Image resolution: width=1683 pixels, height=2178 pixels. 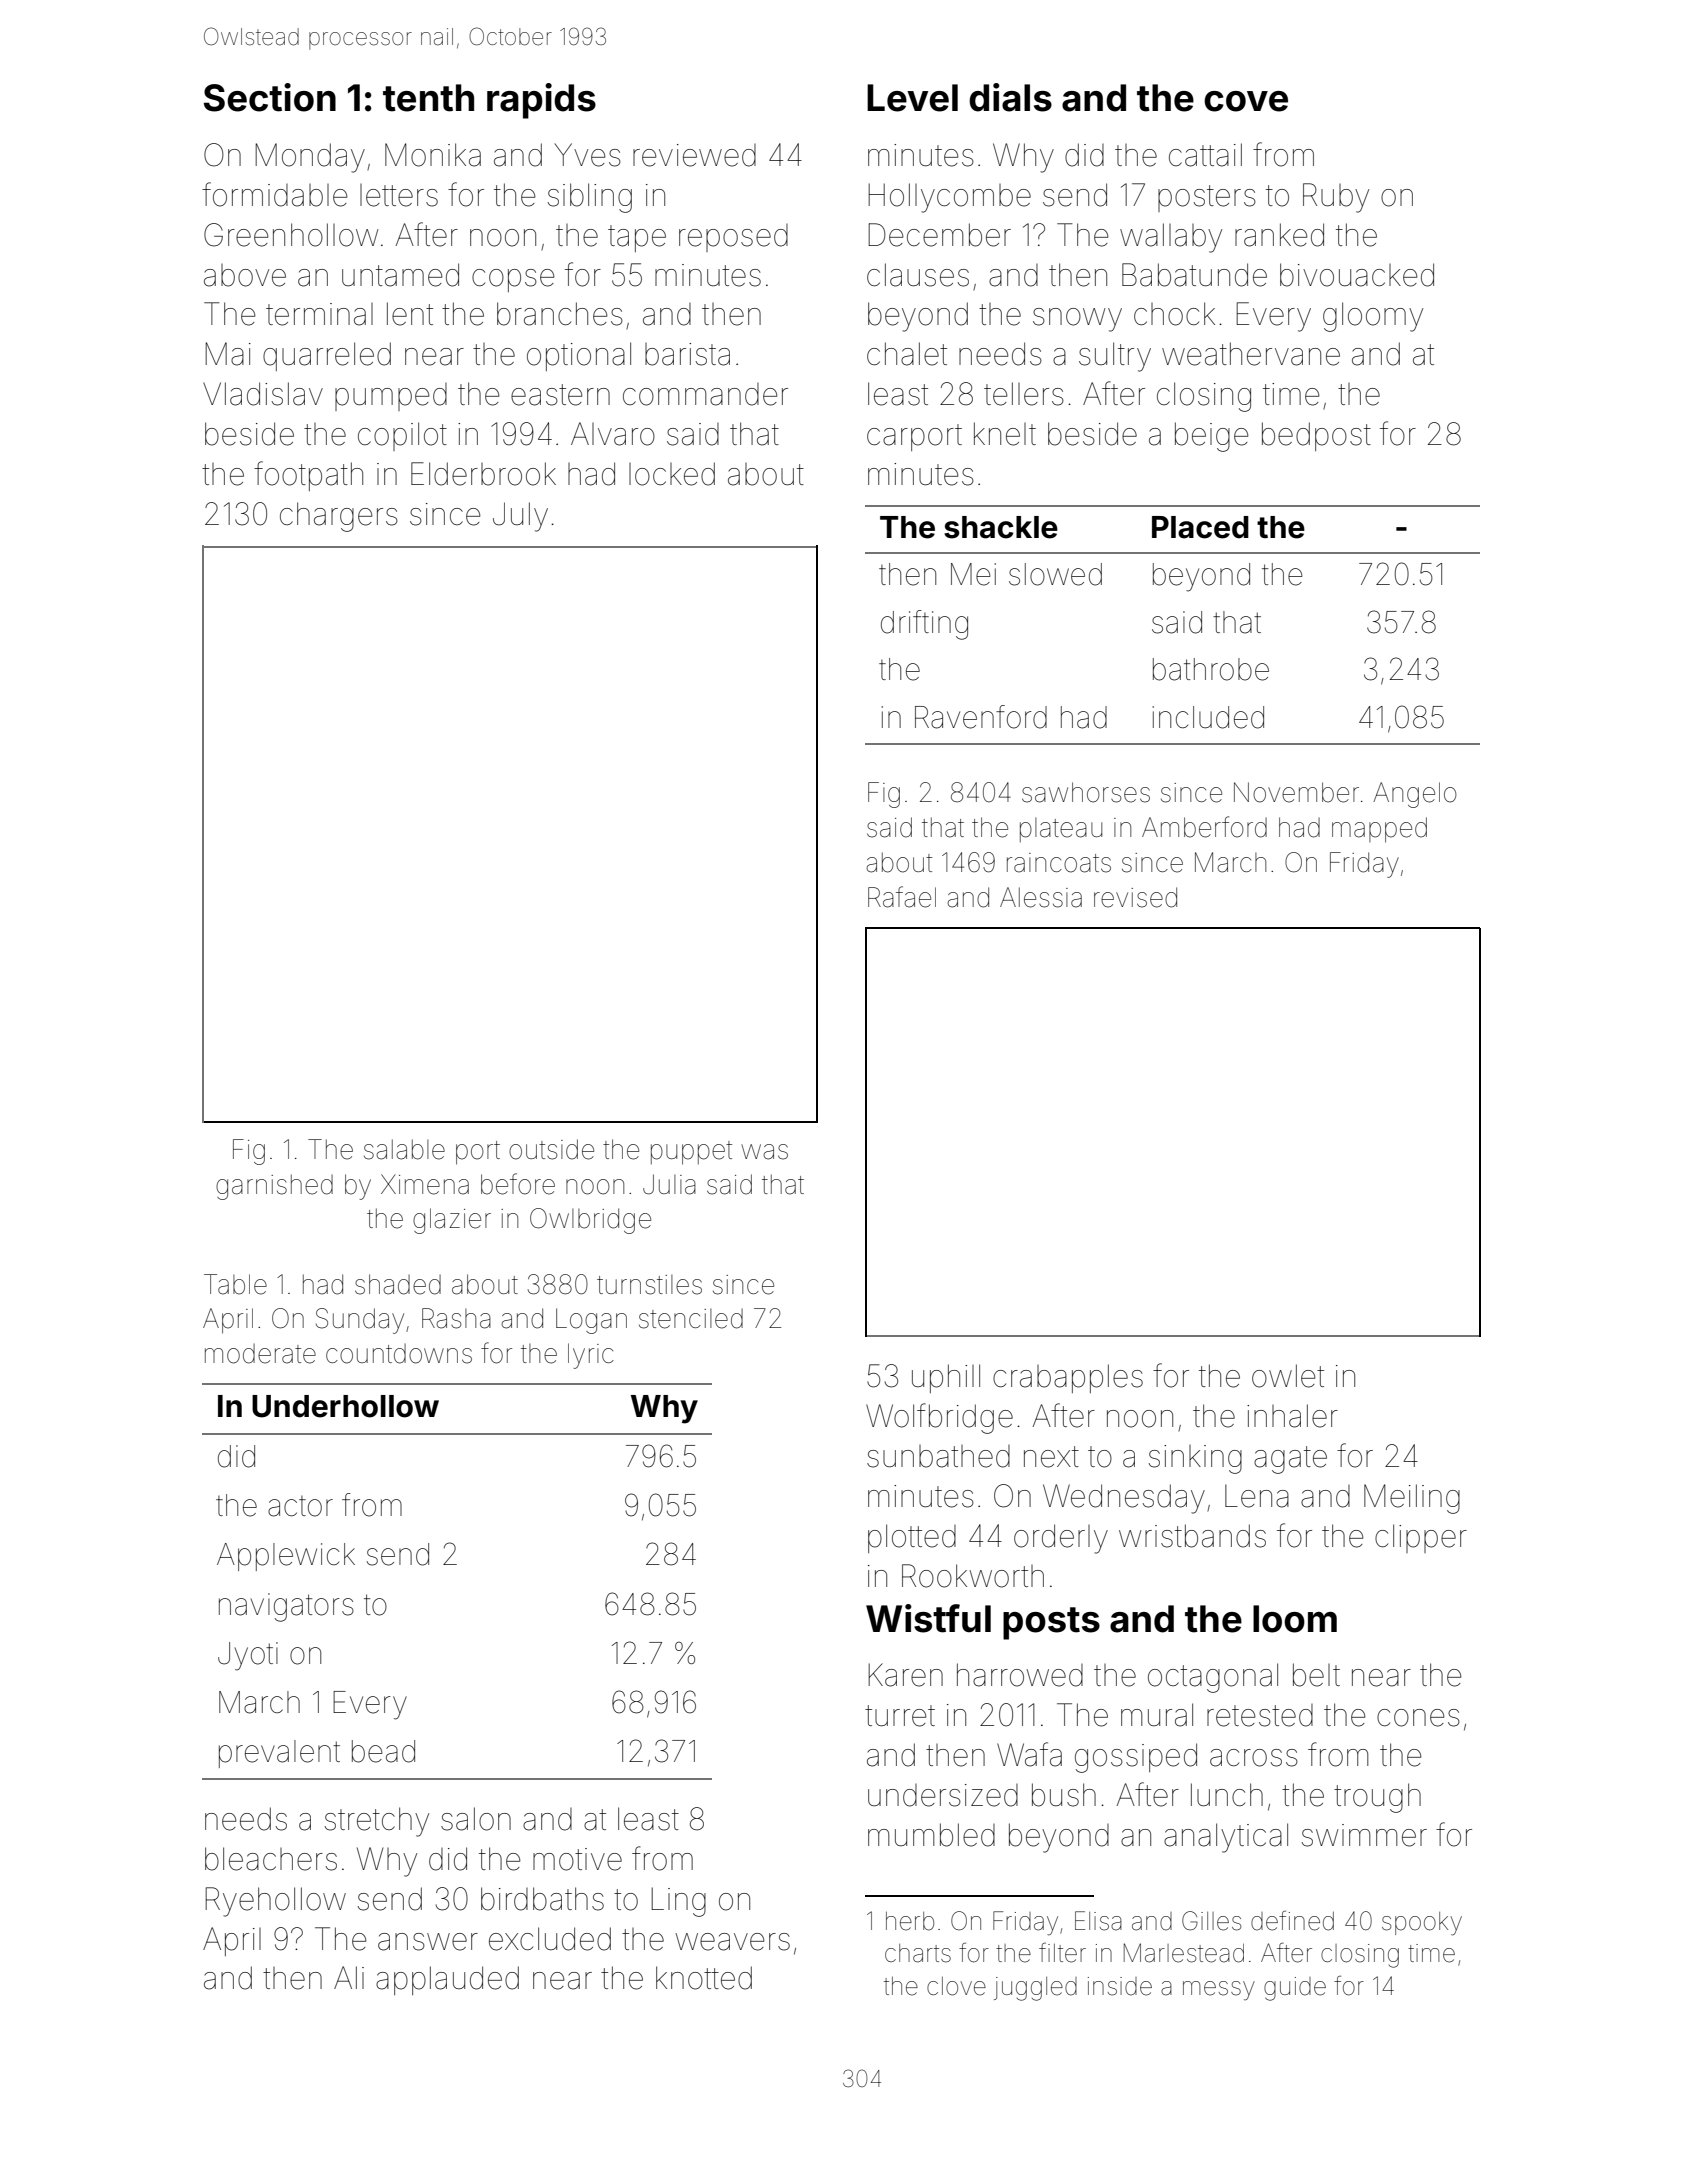 What do you see at coordinates (704, 1978) in the screenshot?
I see `knotted` at bounding box center [704, 1978].
